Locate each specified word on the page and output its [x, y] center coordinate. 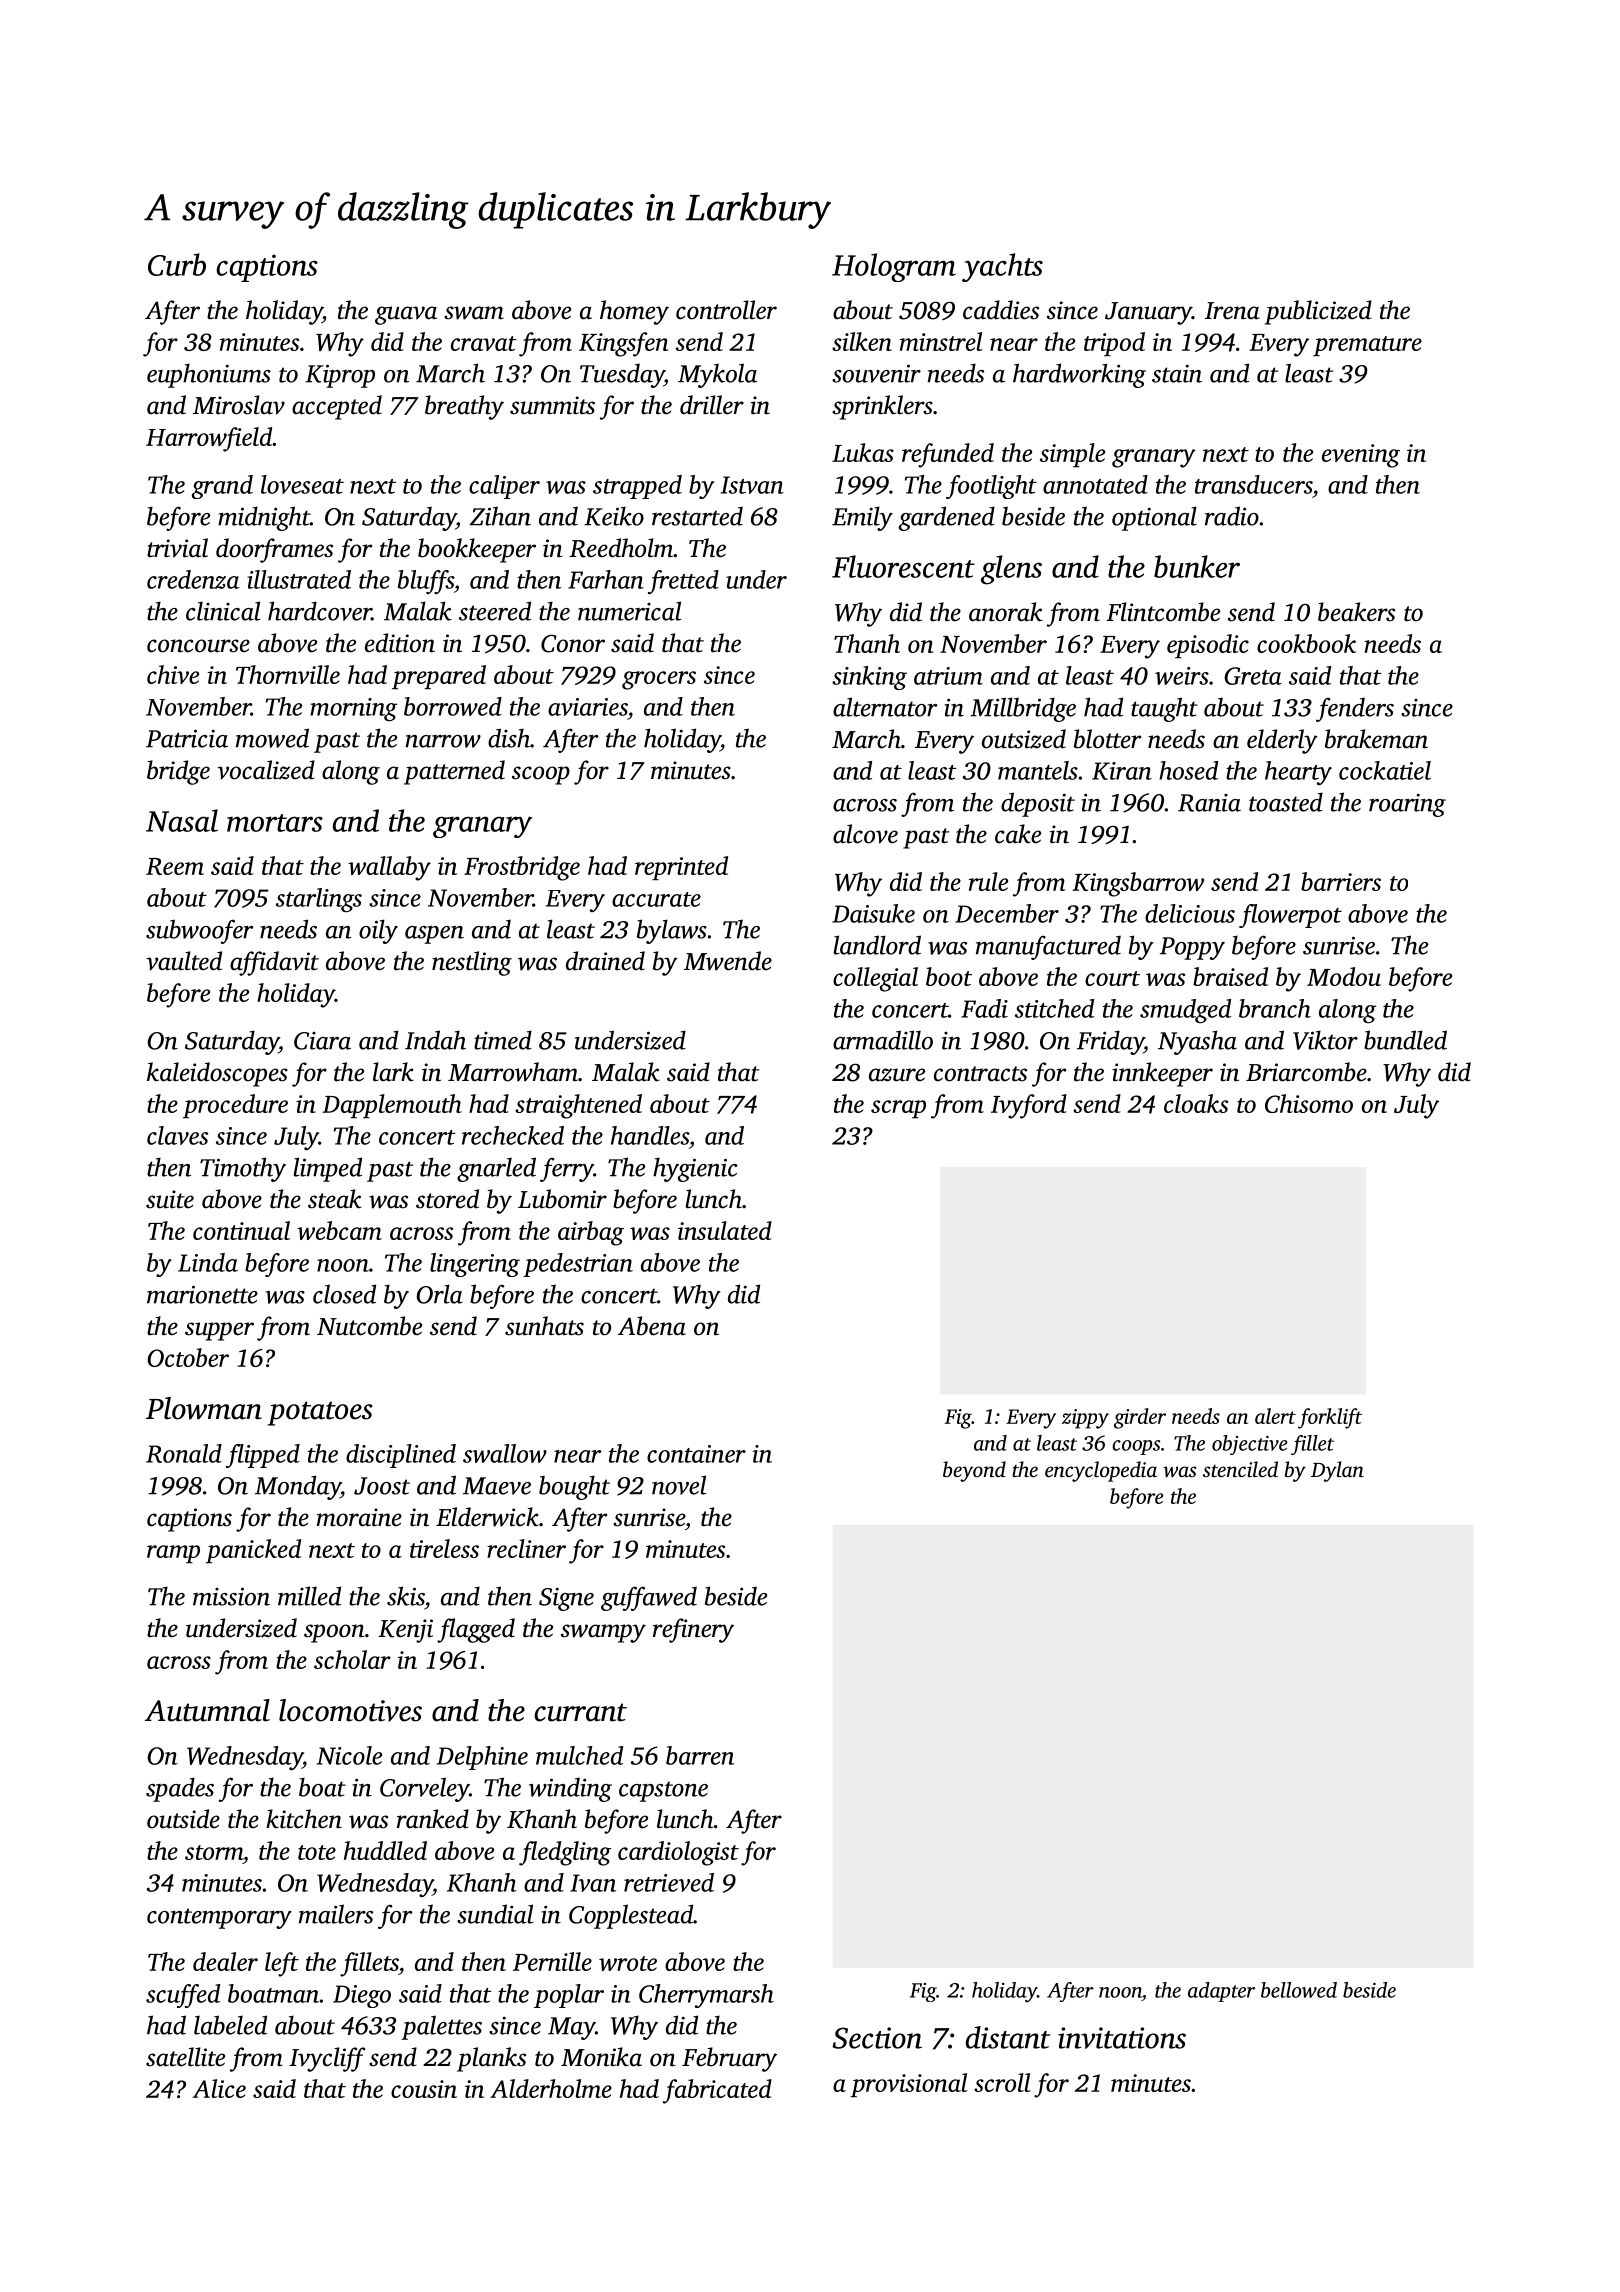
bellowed [1299, 1990]
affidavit [274, 963]
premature [1367, 346]
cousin [424, 2089]
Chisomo [1309, 1103]
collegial [875, 979]
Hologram [894, 267]
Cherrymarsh [706, 1996]
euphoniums [209, 375]
